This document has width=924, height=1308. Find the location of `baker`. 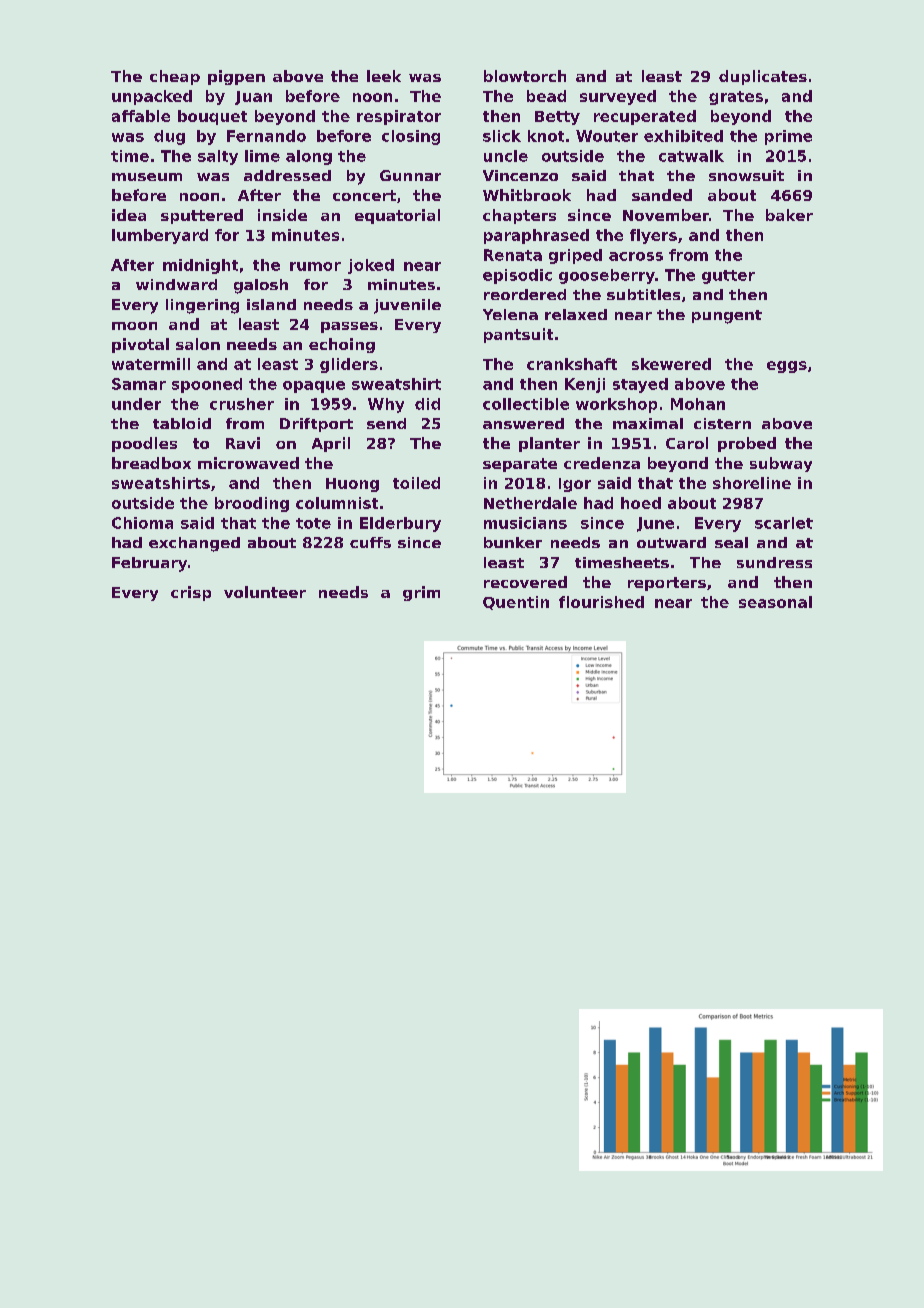

baker is located at coordinates (789, 215).
